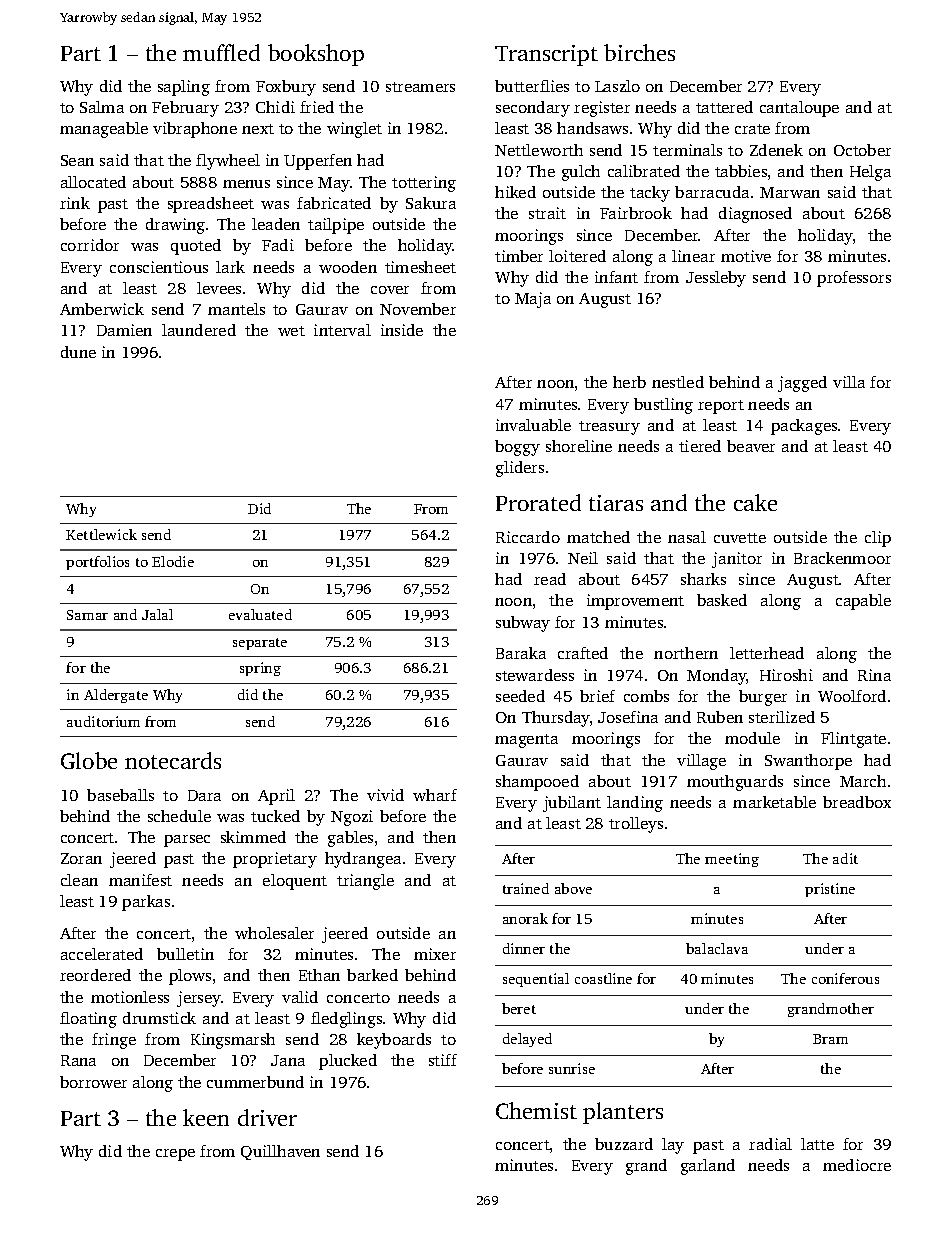  Describe the element at coordinates (526, 741) in the document. I see `magenta` at that location.
